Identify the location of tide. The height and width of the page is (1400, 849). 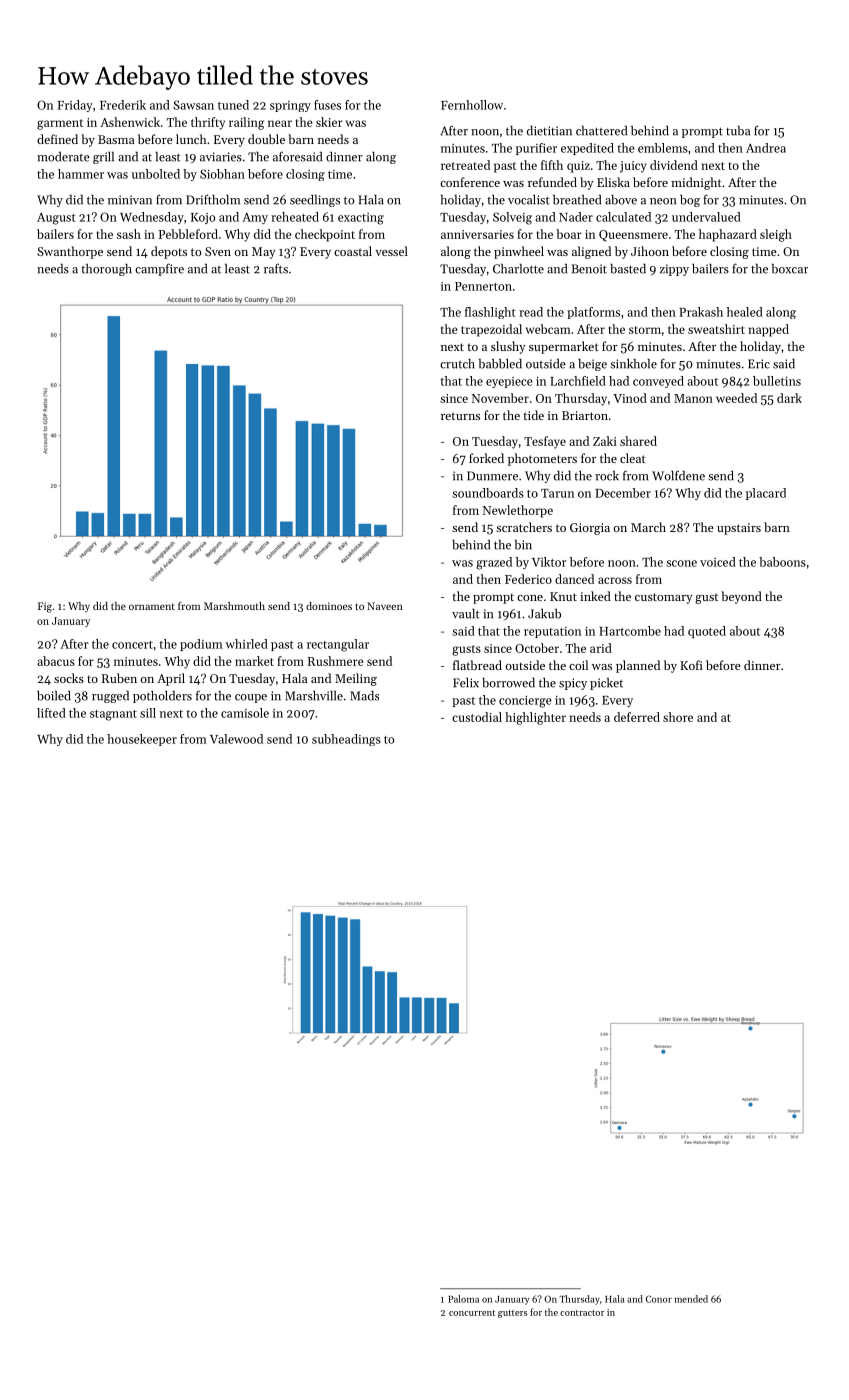
(534, 415).
